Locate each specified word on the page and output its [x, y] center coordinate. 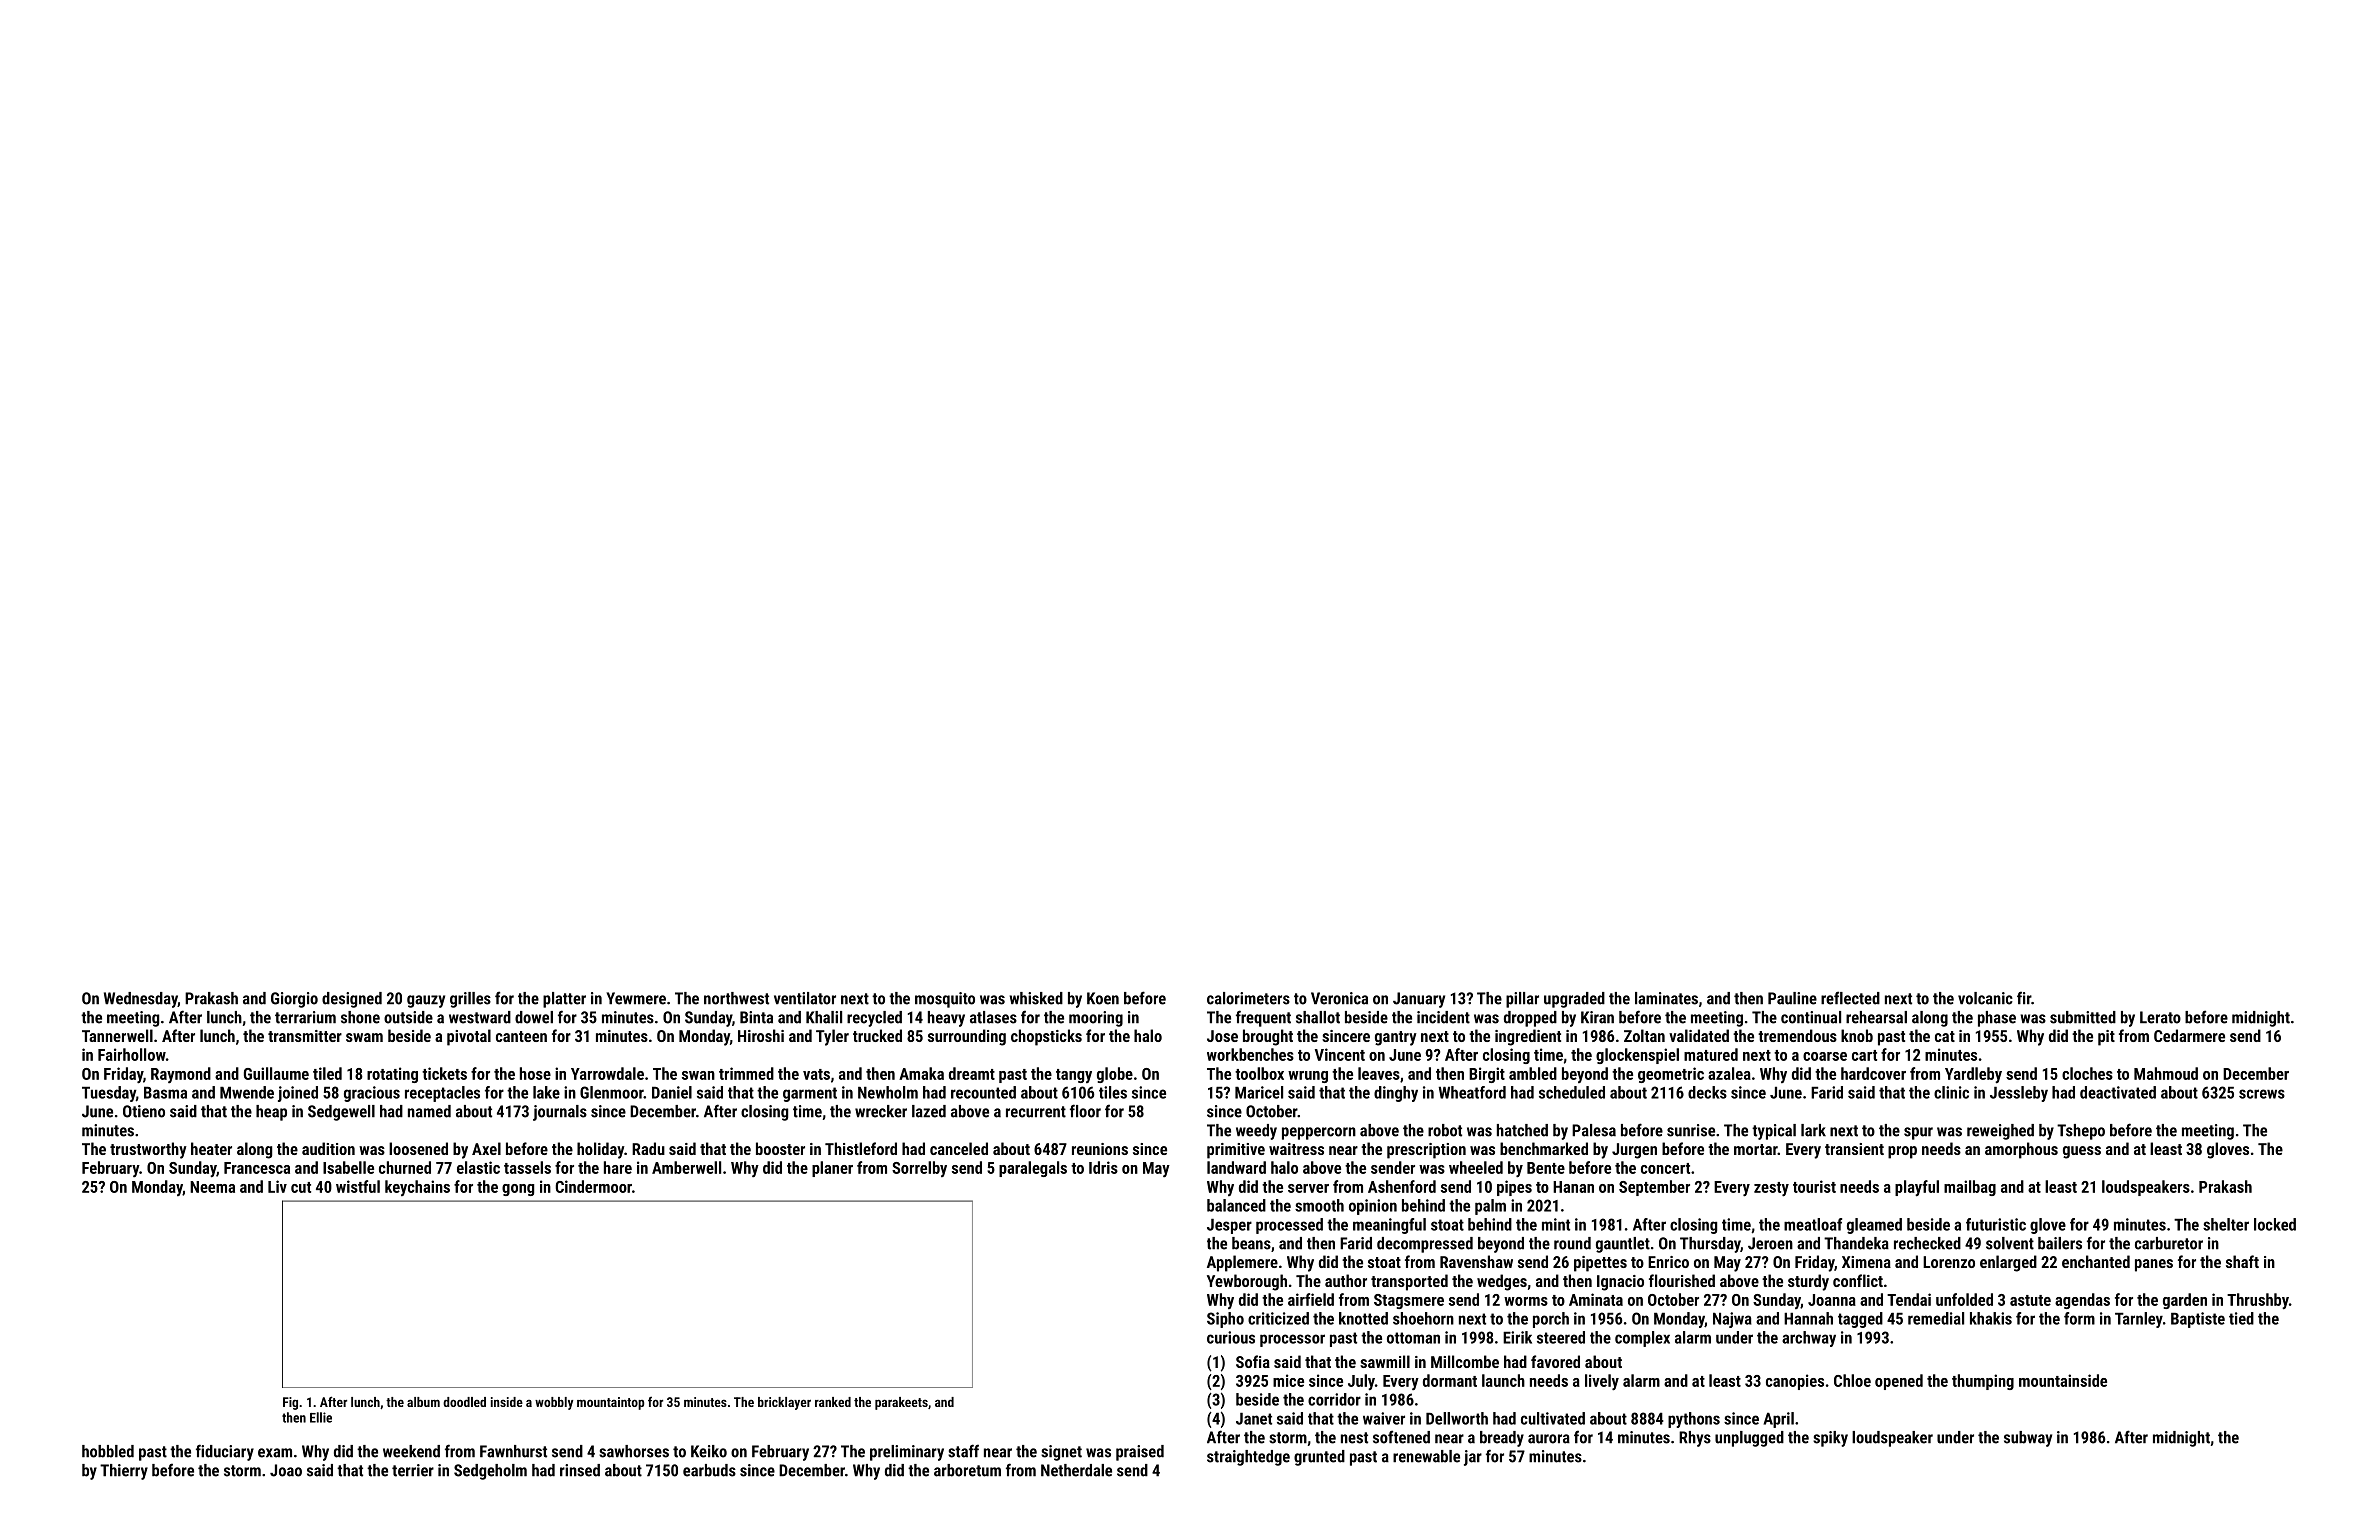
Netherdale [1076, 1470]
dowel [534, 1017]
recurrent [1036, 1112]
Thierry [124, 1472]
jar [1473, 1458]
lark [1813, 1130]
